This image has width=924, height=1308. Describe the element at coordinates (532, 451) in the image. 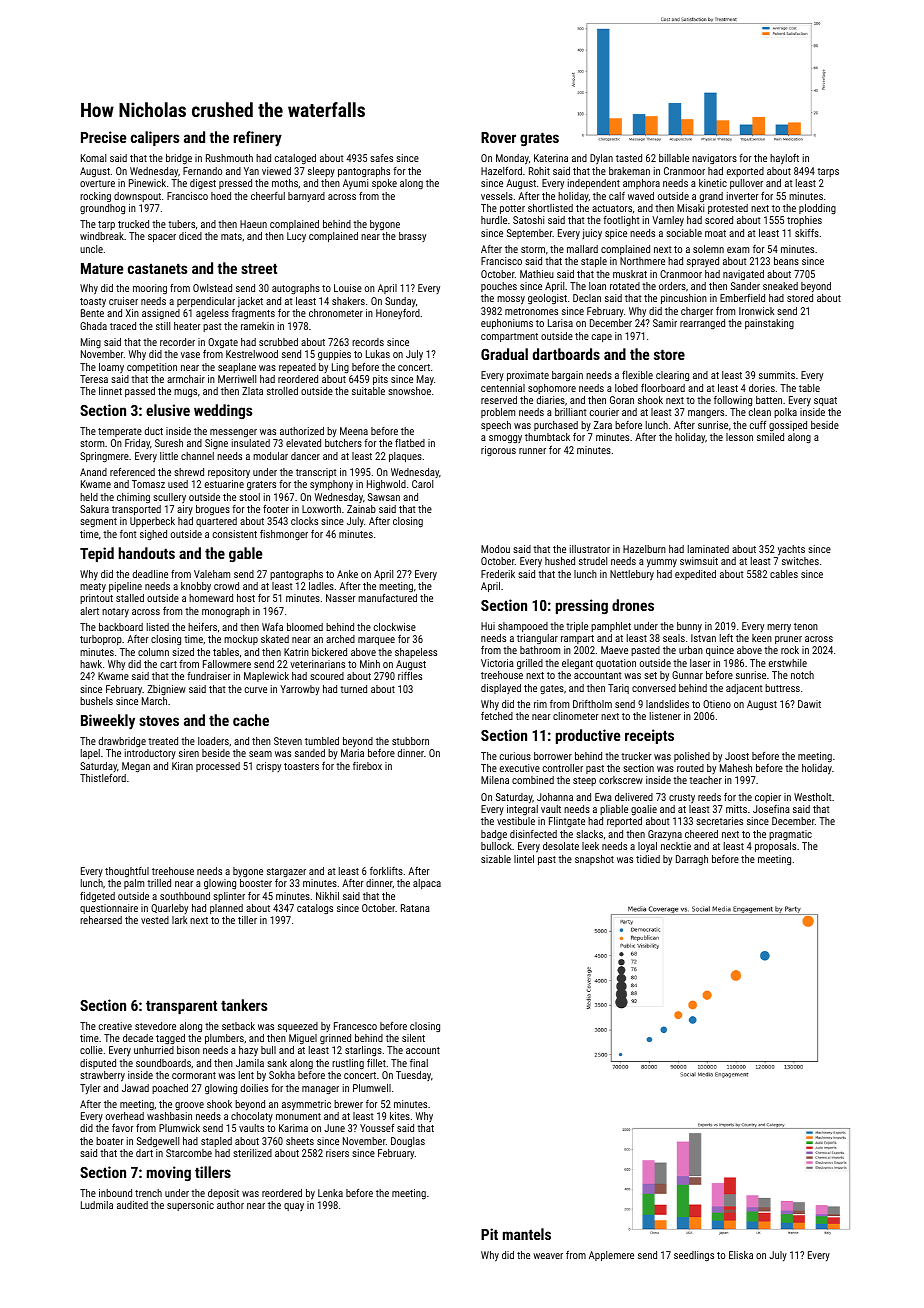

I see `runner` at that location.
